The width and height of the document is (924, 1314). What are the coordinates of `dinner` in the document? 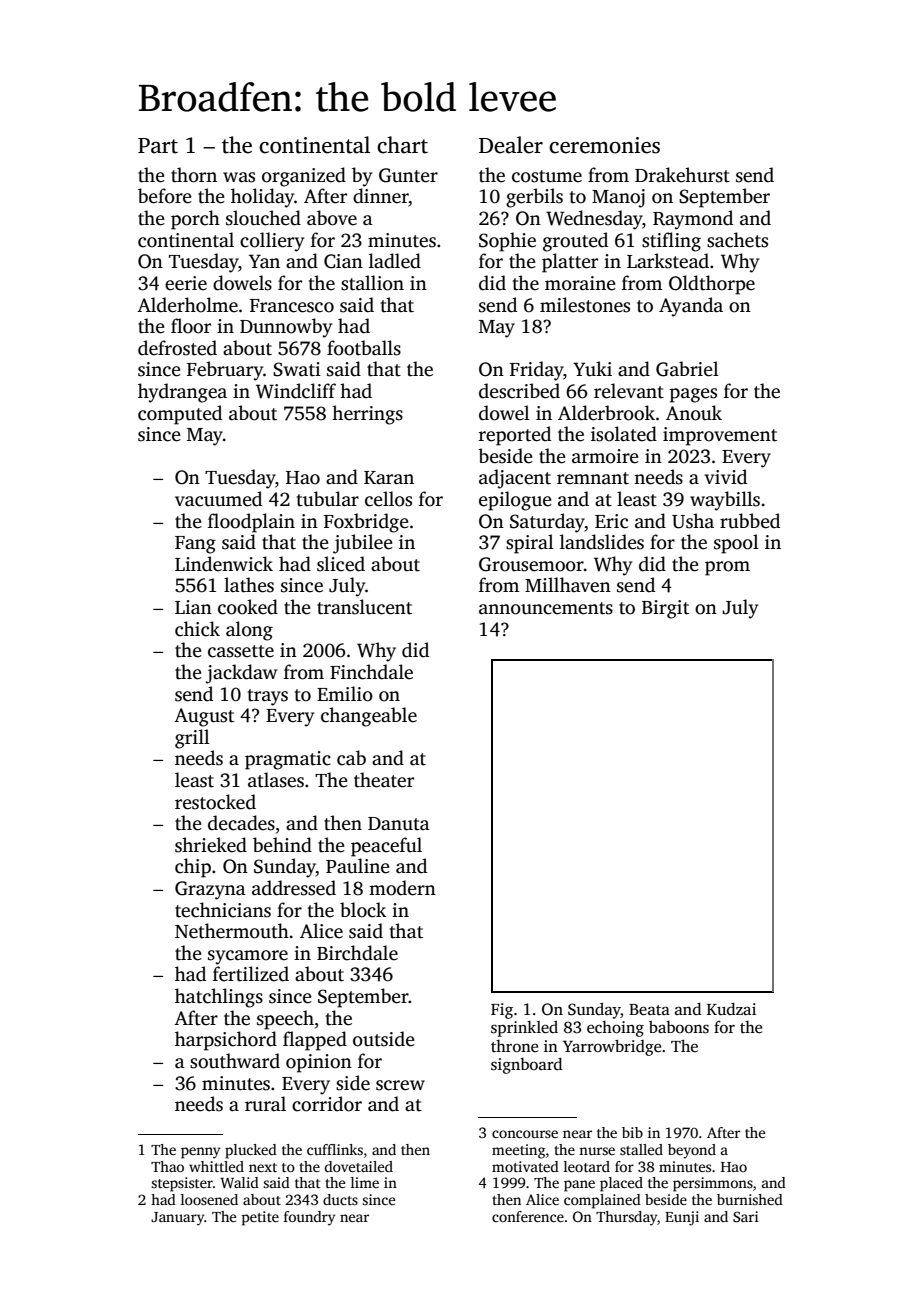 It's located at (381, 197).
